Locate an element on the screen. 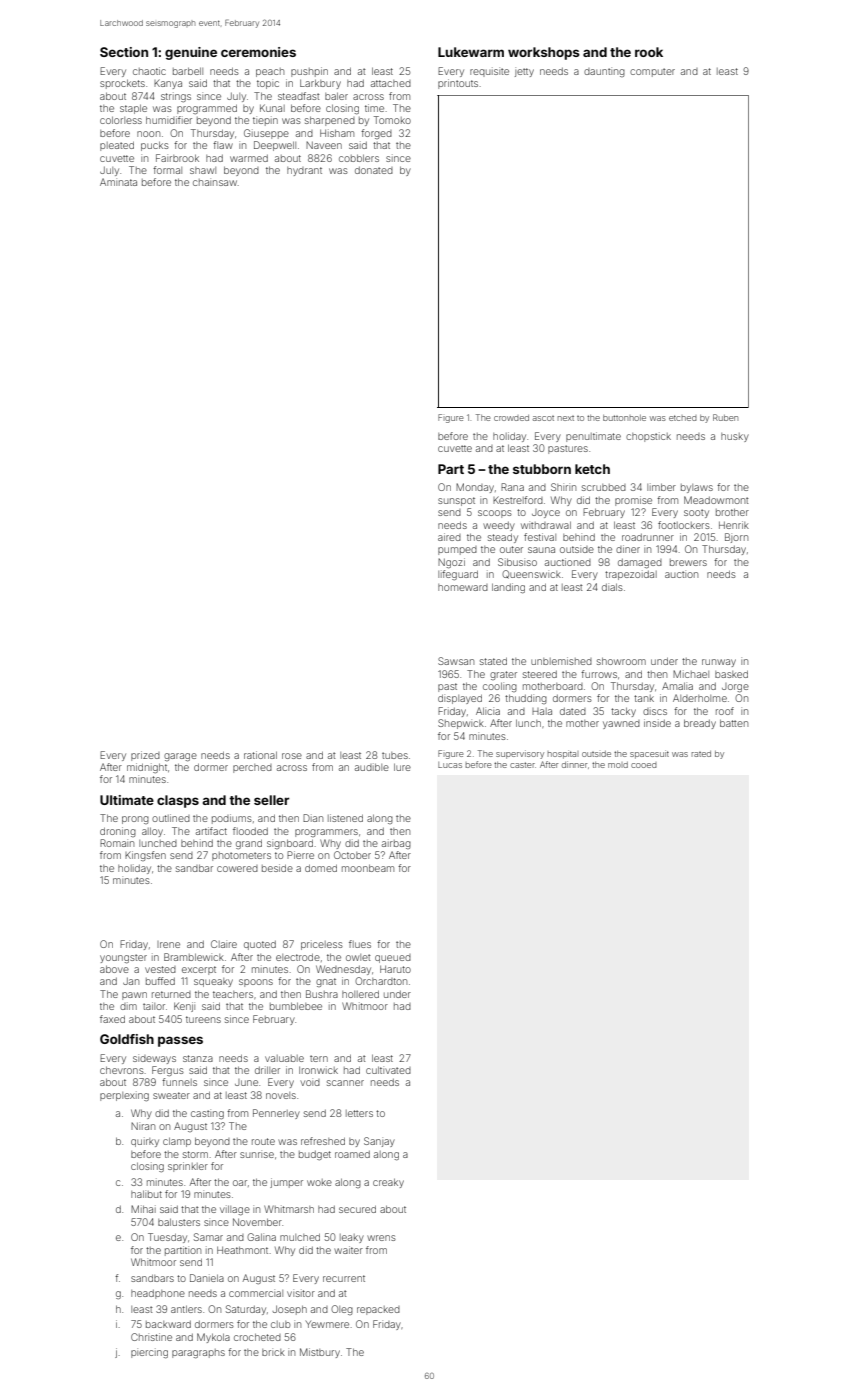  prized is located at coordinates (145, 756).
